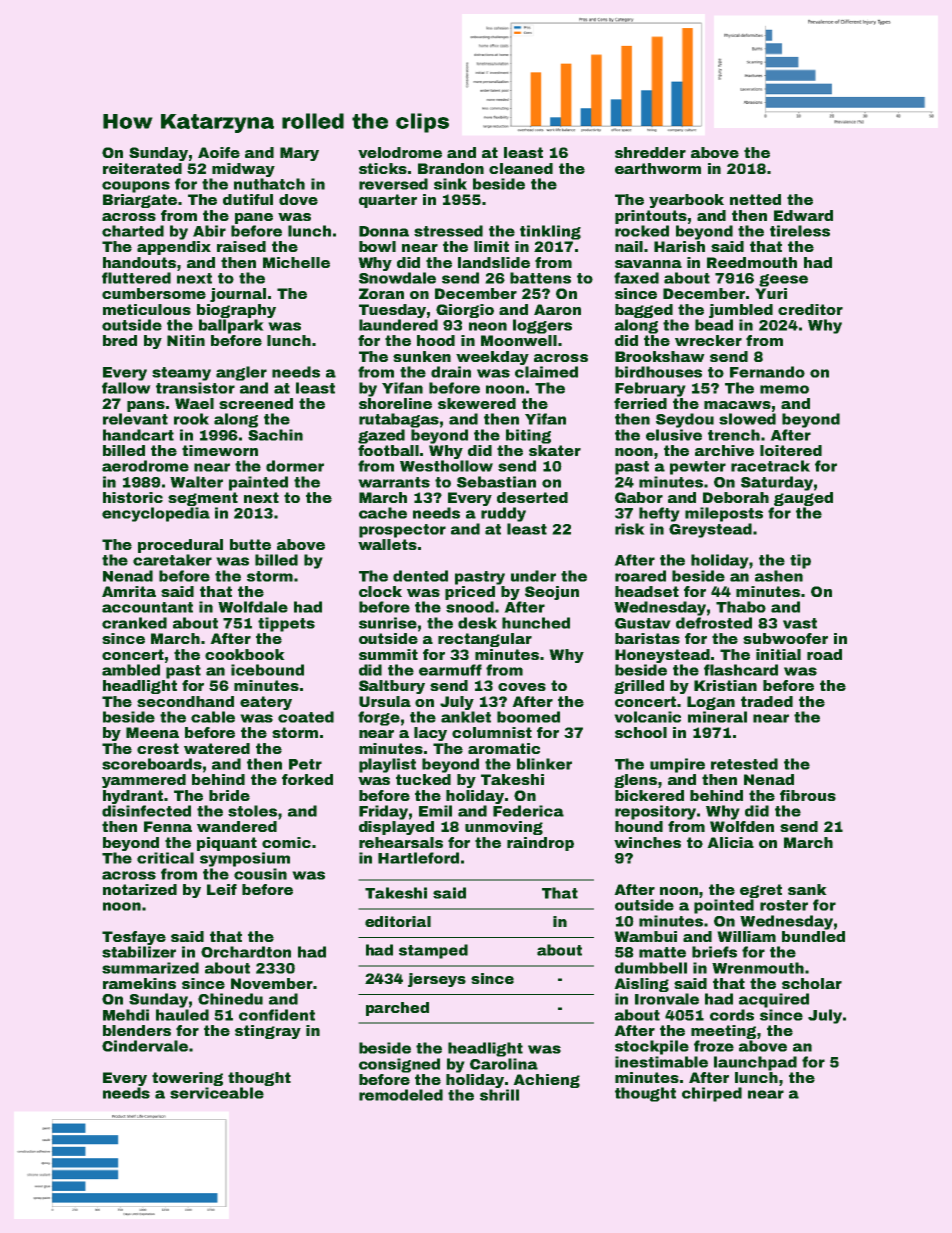  I want to click on gauged, so click(803, 499).
